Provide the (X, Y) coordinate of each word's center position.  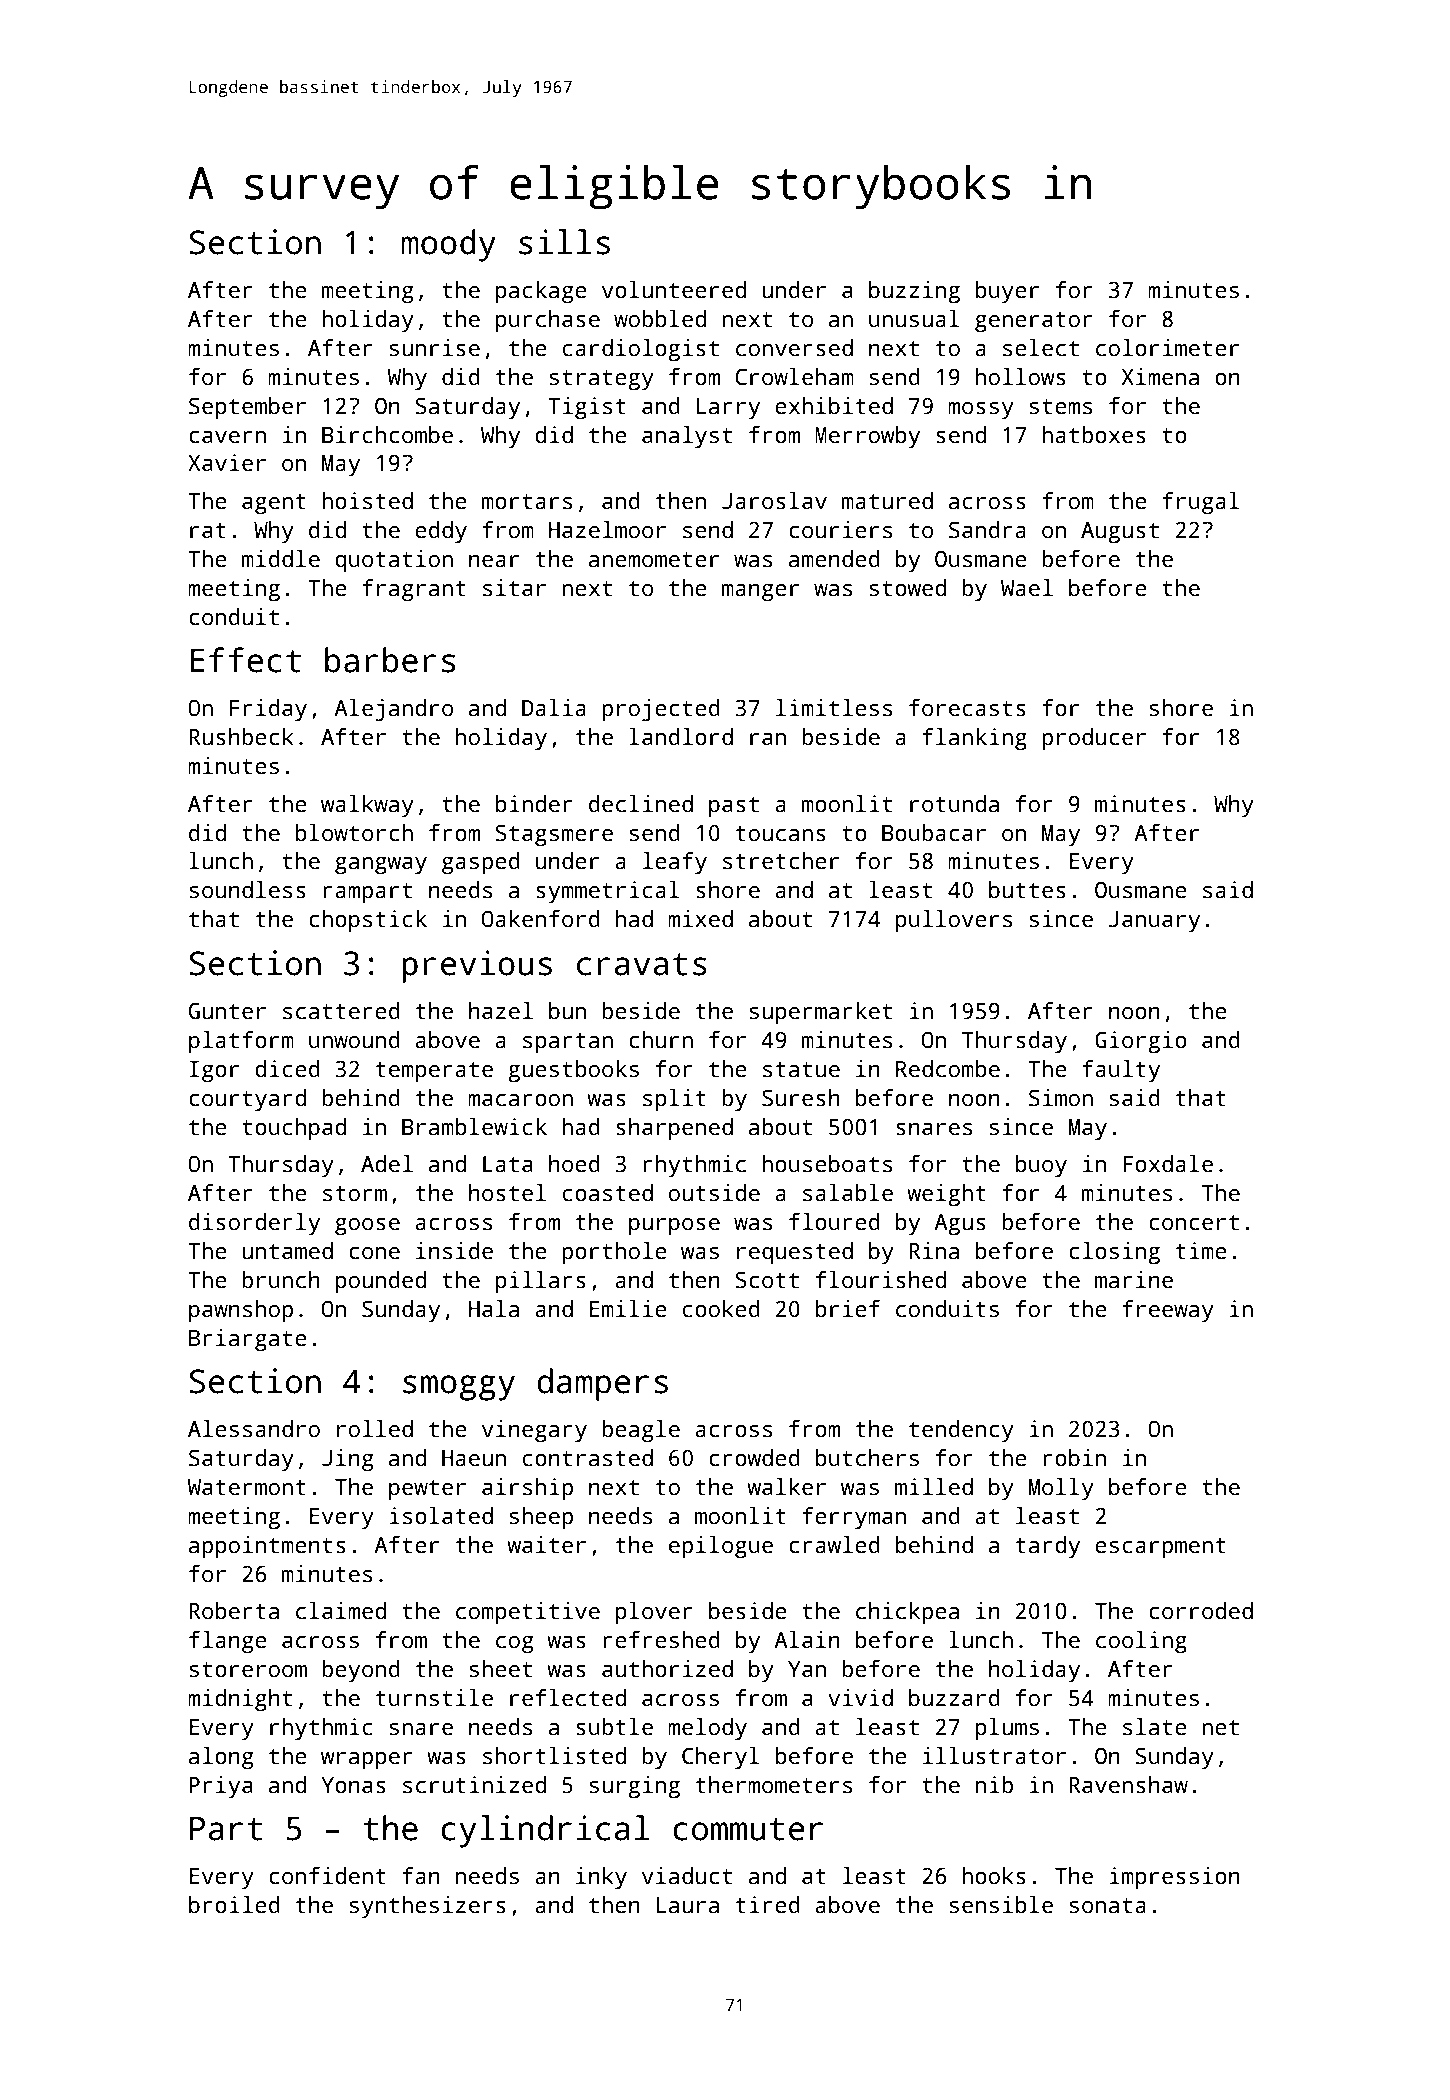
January (1154, 921)
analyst (687, 437)
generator (1034, 322)
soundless (248, 890)
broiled (234, 1905)
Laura (688, 1905)
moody (448, 245)
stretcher (781, 861)
